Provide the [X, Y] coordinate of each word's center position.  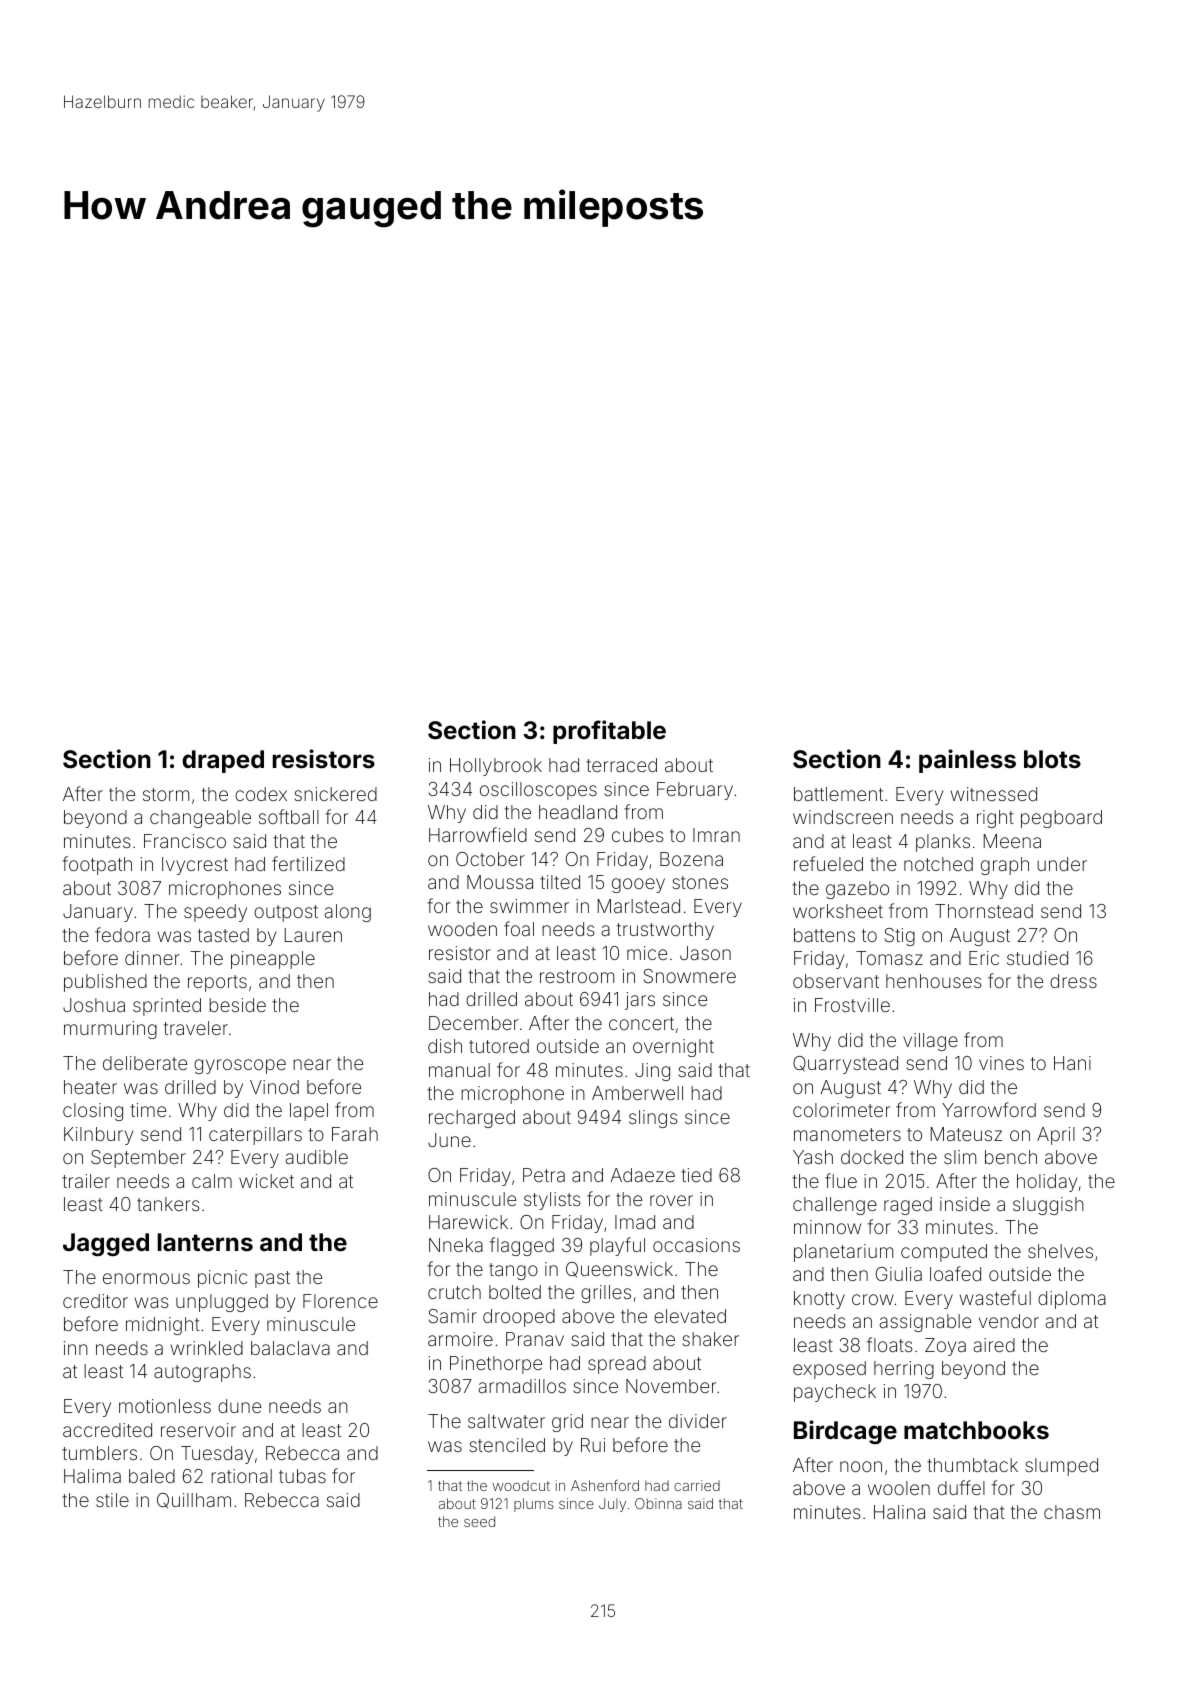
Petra [544, 1175]
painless [967, 761]
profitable [609, 732]
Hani [1072, 1063]
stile [112, 1500]
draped [223, 761]
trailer [86, 1181]
